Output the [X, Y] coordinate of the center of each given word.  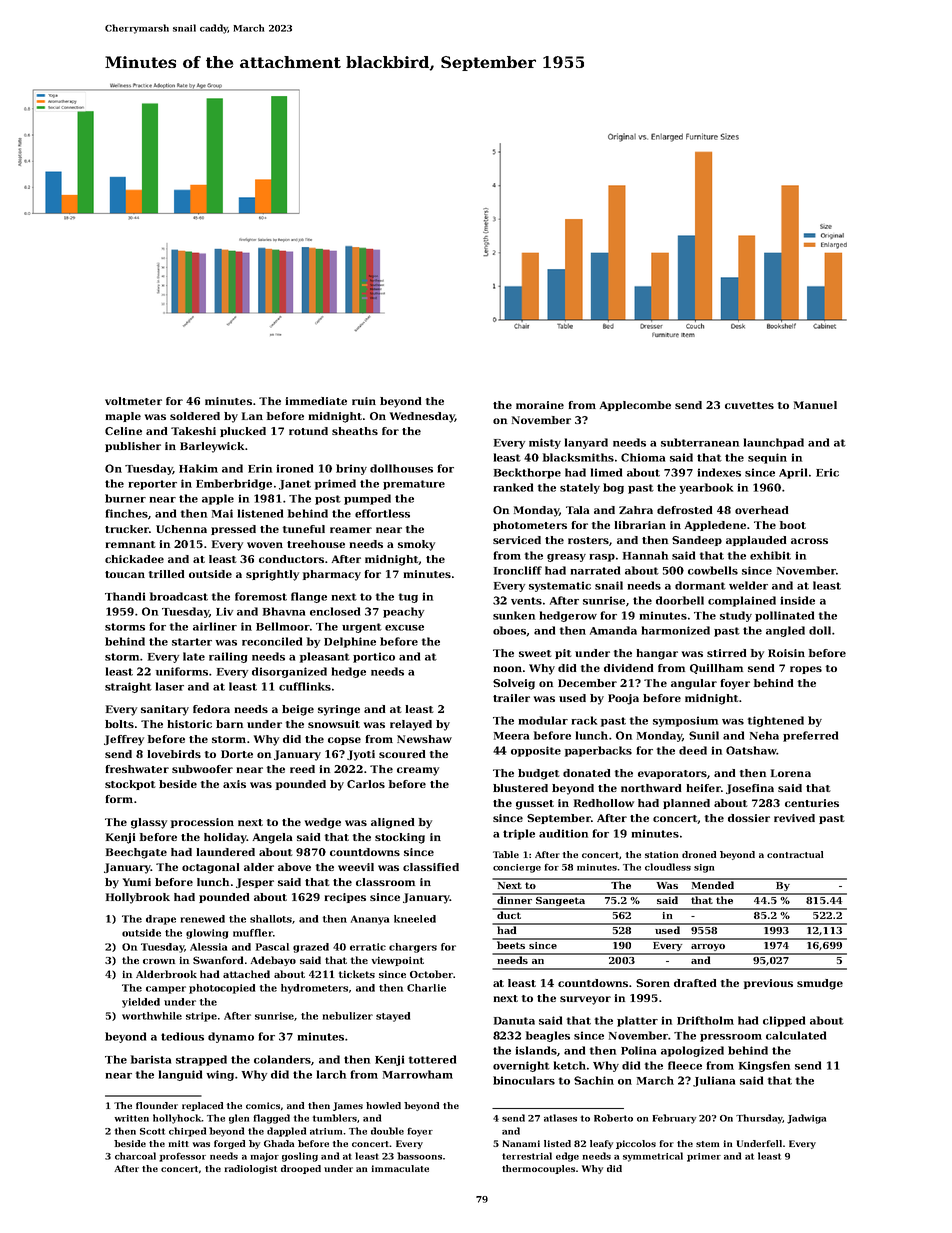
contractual [795, 854]
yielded [141, 1003]
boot [793, 525]
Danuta [514, 1021]
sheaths [355, 431]
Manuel [815, 405]
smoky [416, 545]
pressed [233, 530]
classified [431, 867]
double [387, 1131]
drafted [695, 983]
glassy [149, 823]
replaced [202, 1106]
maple [123, 417]
